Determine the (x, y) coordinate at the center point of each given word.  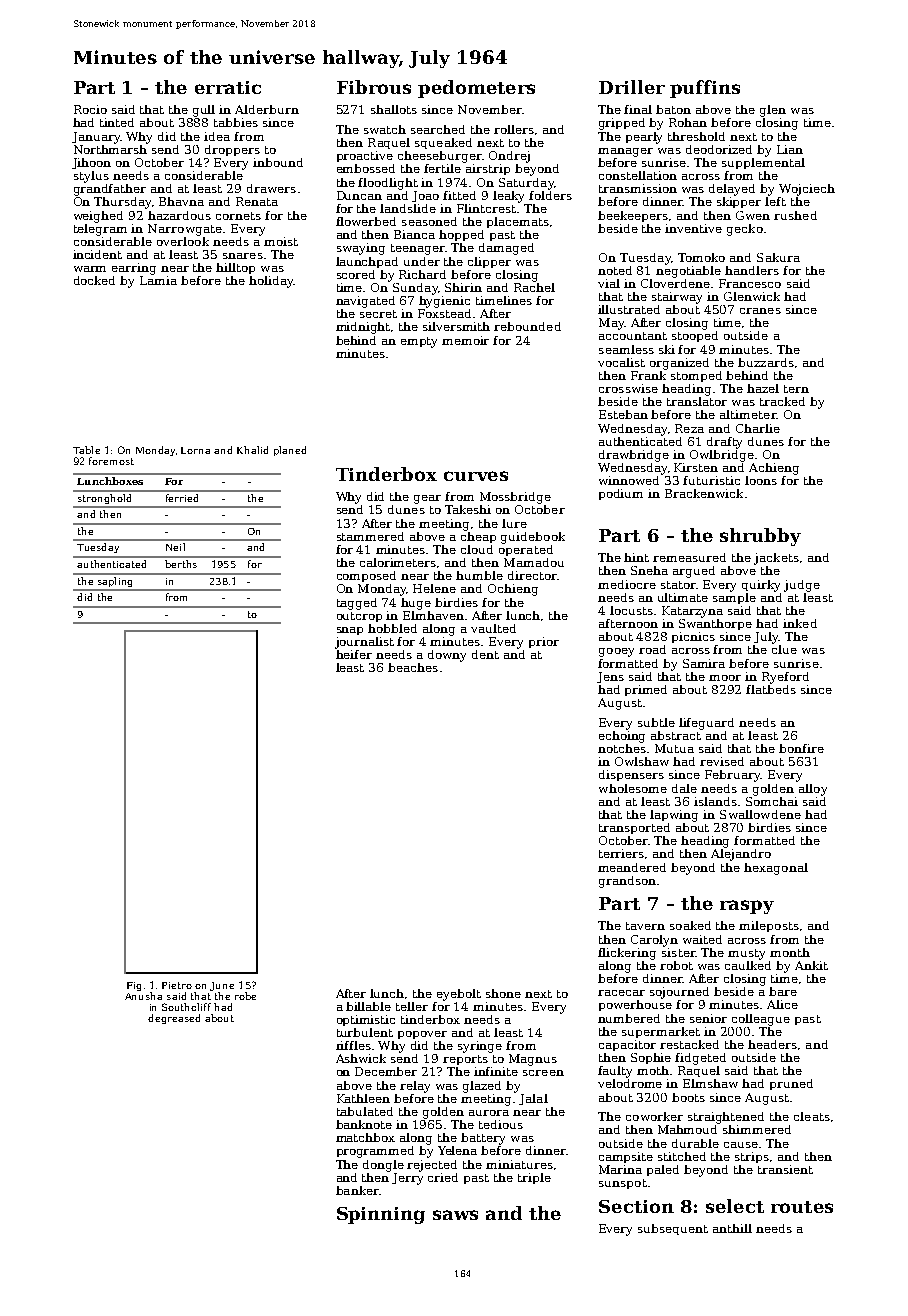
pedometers (476, 89)
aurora (489, 1113)
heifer (354, 654)
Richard (422, 274)
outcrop (359, 617)
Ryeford (785, 678)
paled (663, 1170)
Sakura (778, 257)
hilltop (235, 268)
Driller (632, 87)
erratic (228, 87)
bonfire (801, 748)
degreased (174, 1019)
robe (245, 996)
